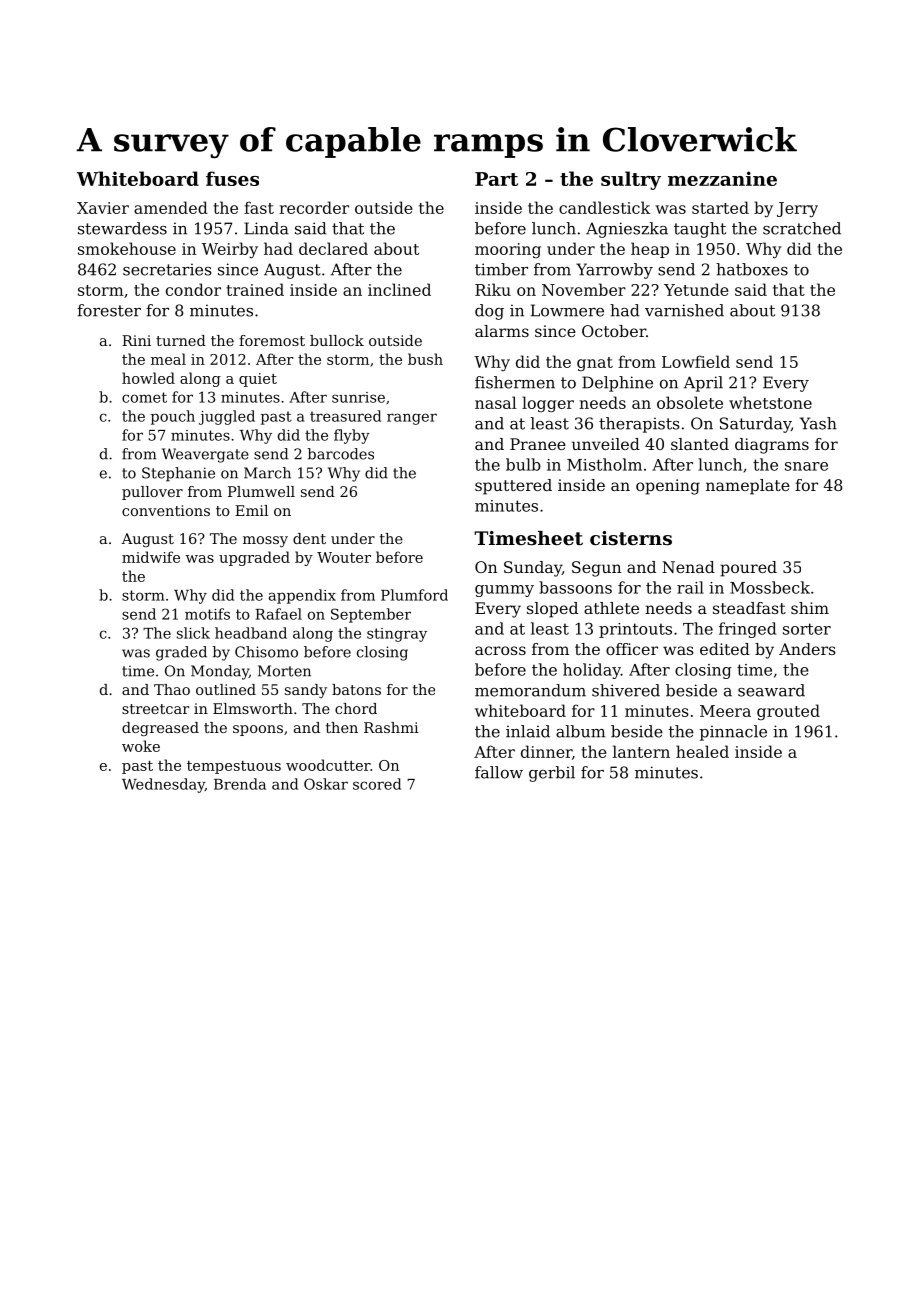  What do you see at coordinates (722, 178) in the image?
I see `mezzanine` at bounding box center [722, 178].
